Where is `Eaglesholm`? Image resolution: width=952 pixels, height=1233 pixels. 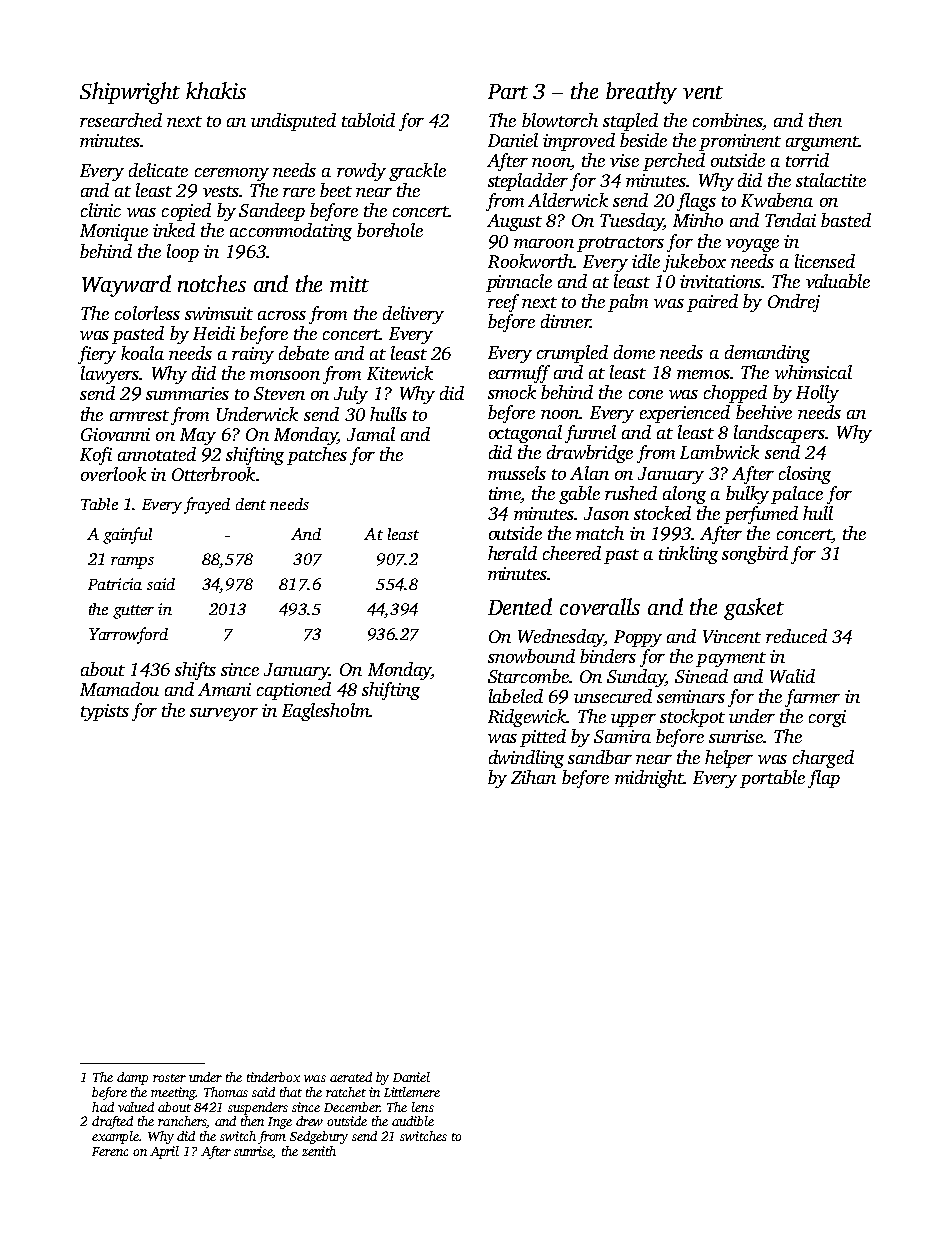 Eaglesholm is located at coordinates (325, 712).
